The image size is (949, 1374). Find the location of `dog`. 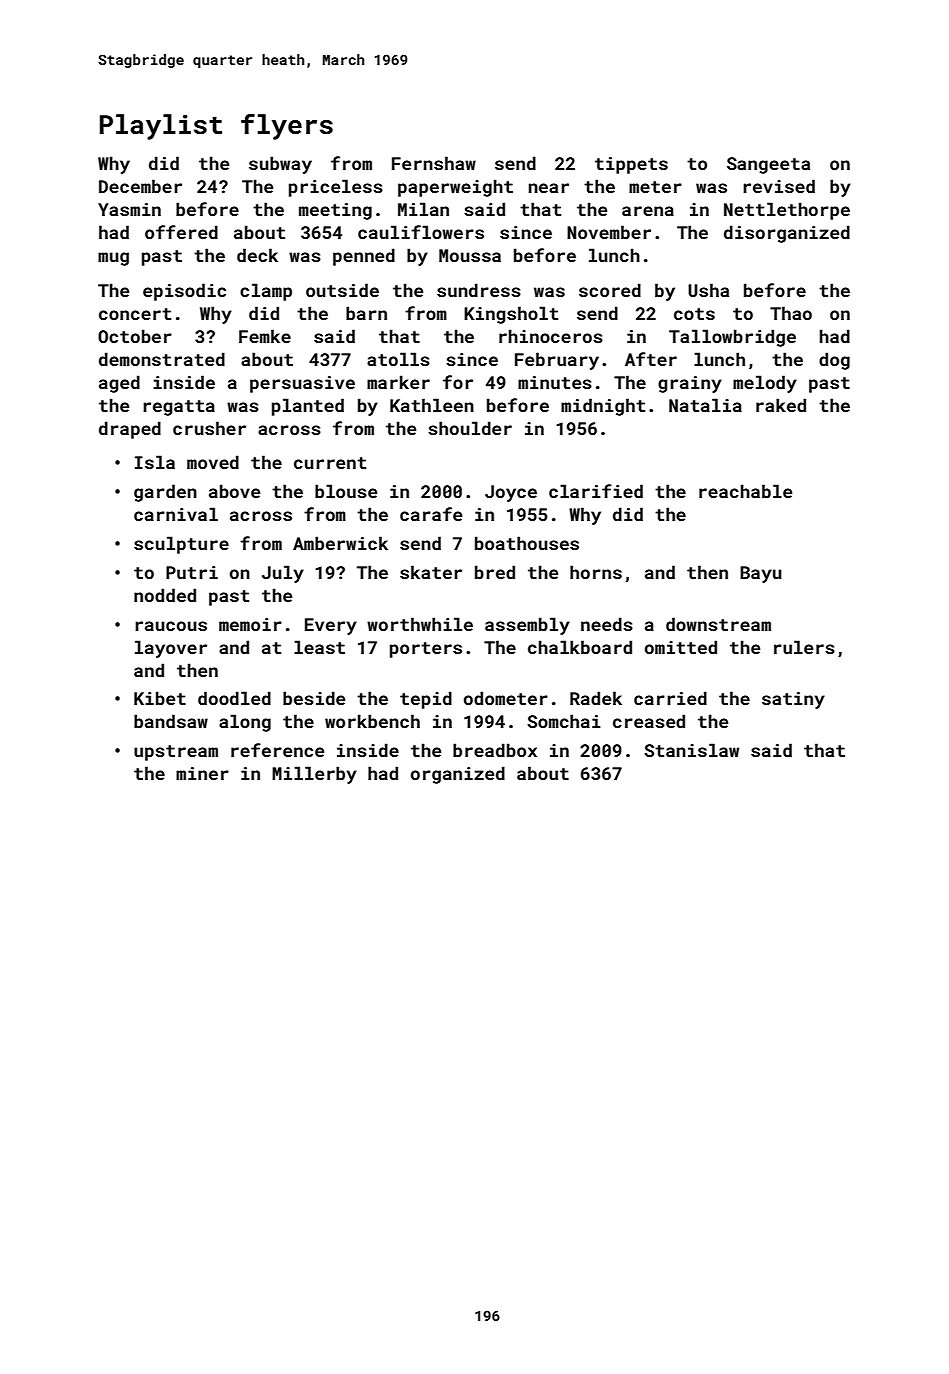

dog is located at coordinates (834, 361).
